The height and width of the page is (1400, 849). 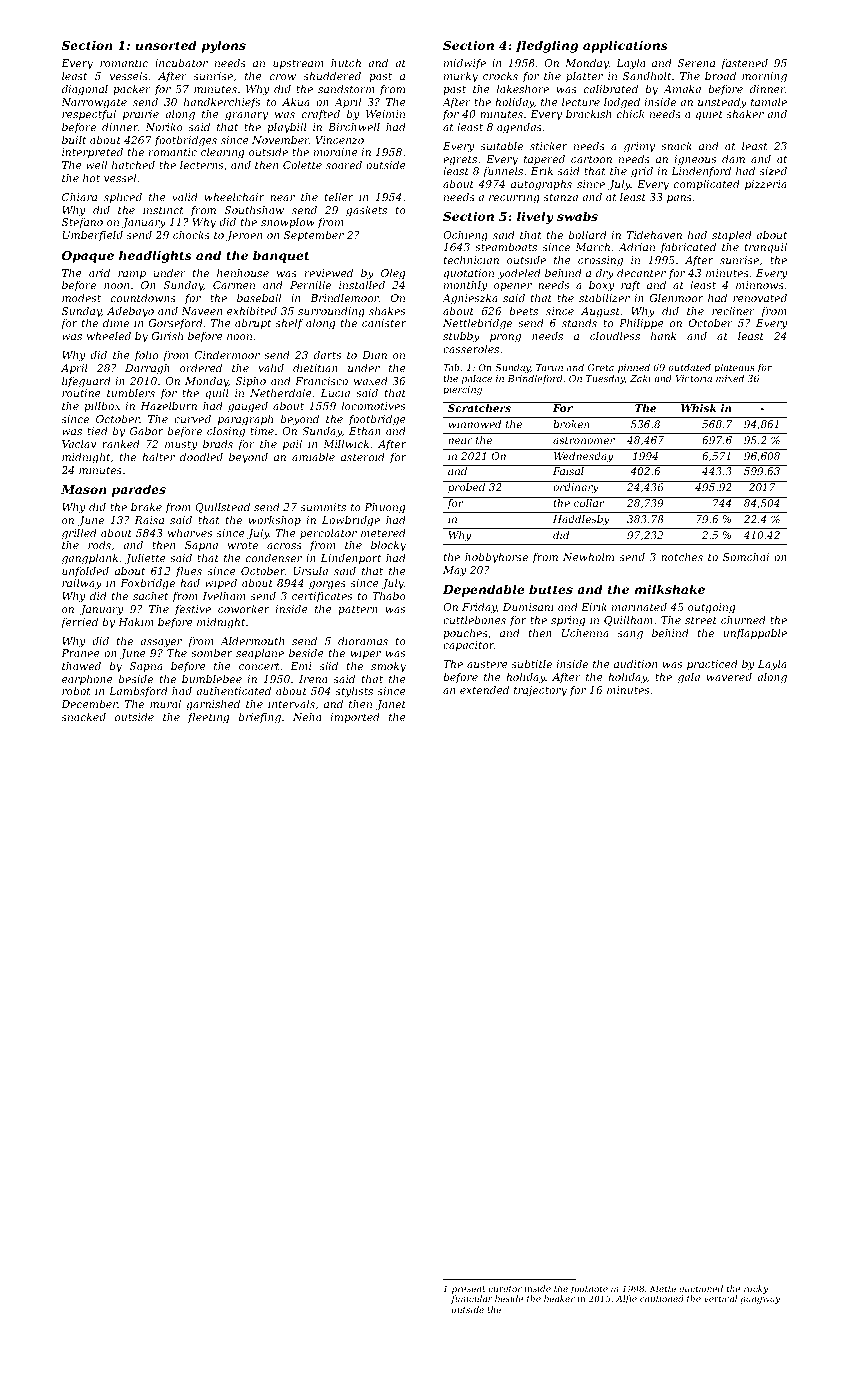 What do you see at coordinates (760, 1300) in the page?
I see `gangway` at bounding box center [760, 1300].
